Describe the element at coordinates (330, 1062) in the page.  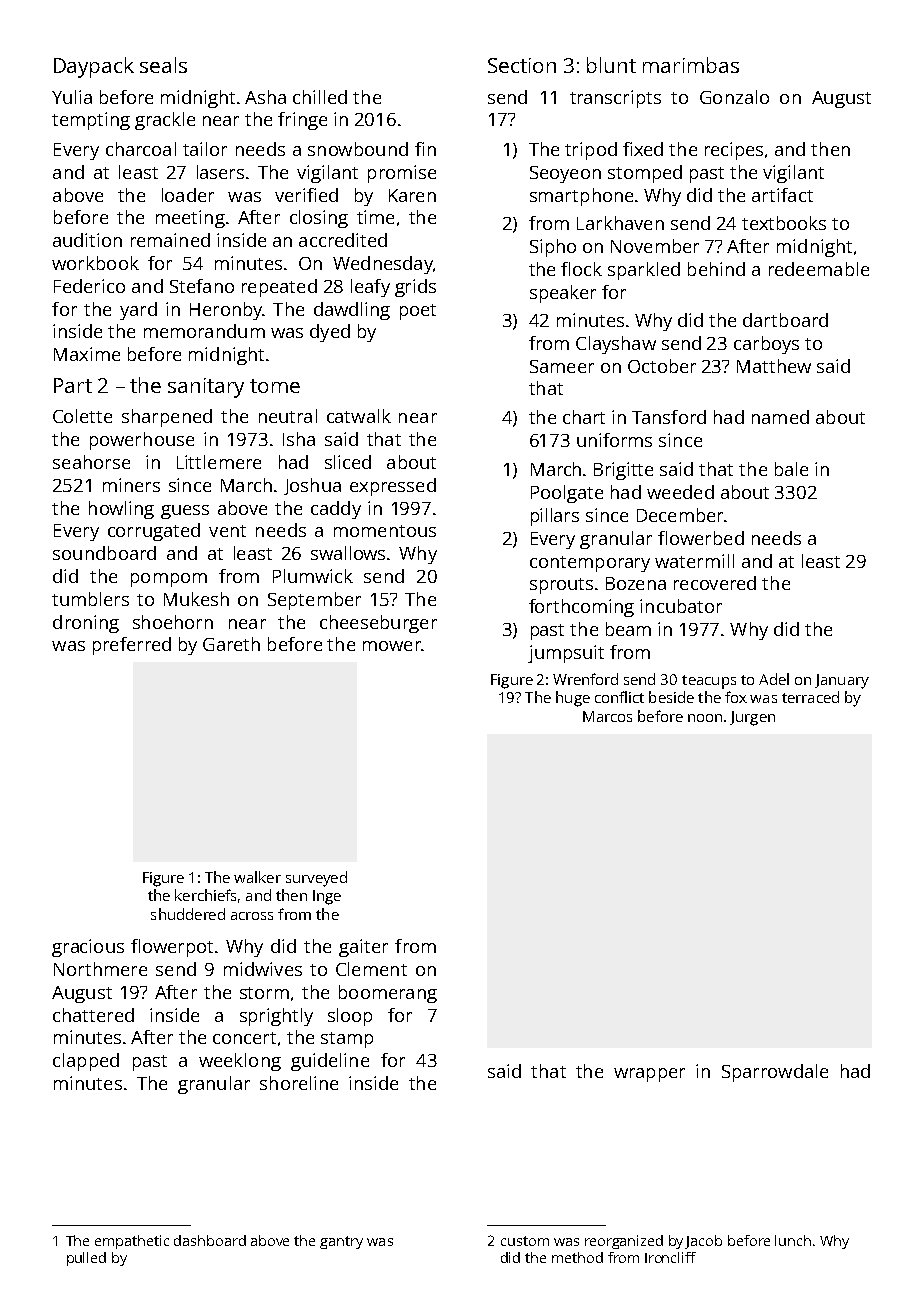
I see `guideline` at that location.
